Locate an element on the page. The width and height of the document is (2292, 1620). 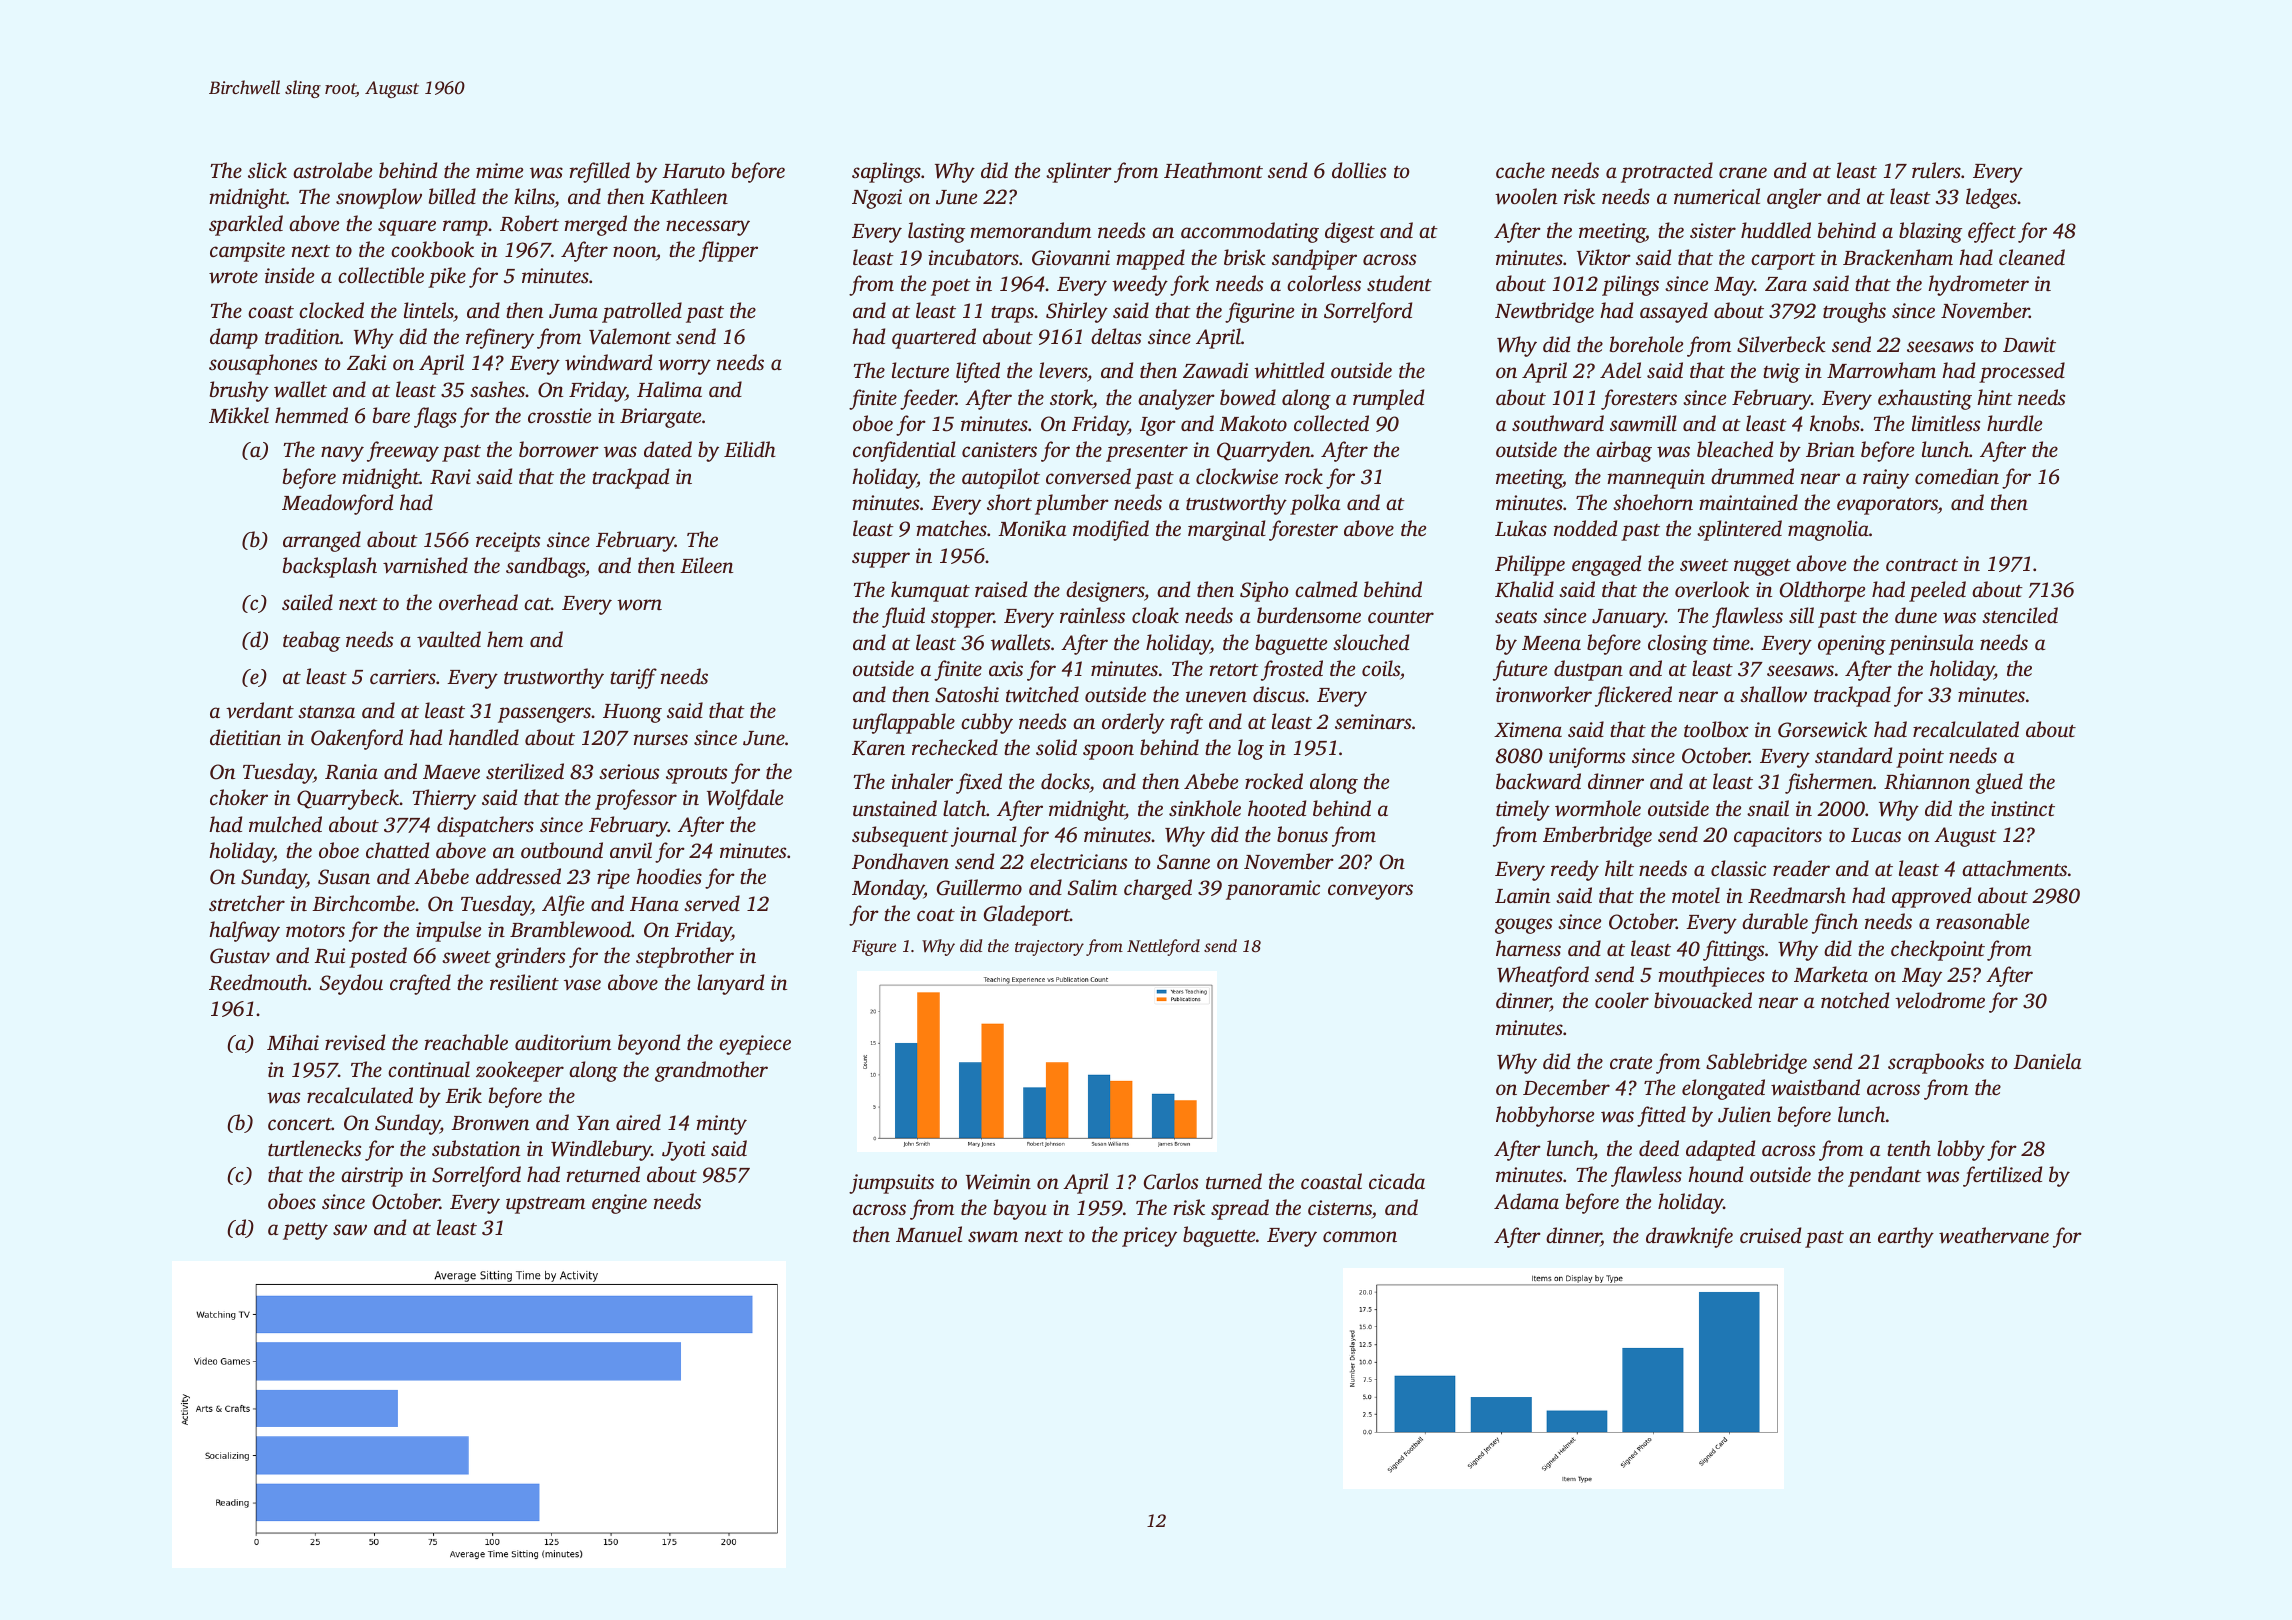
Oakenford is located at coordinates (357, 739).
